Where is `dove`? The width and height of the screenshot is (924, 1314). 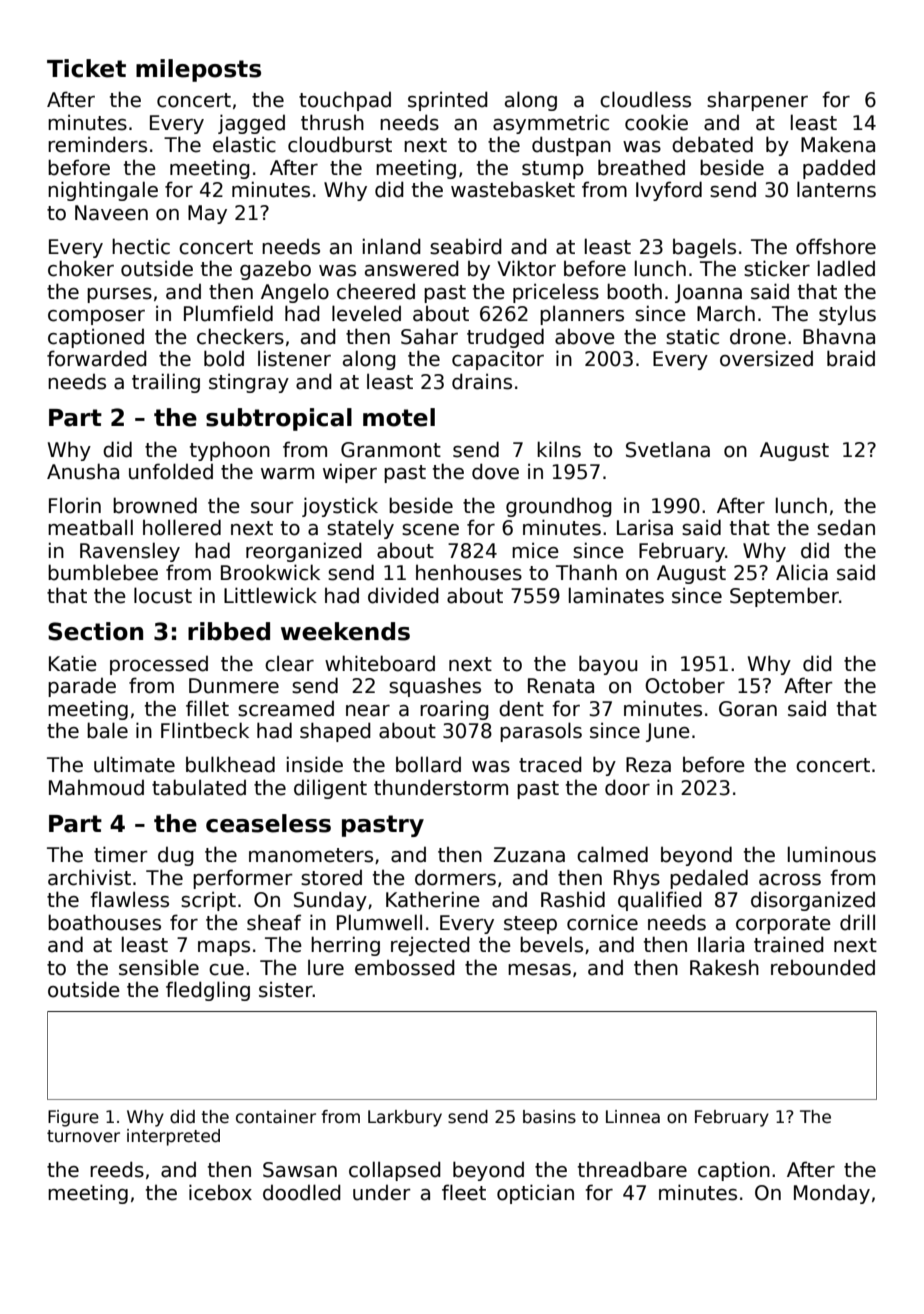 dove is located at coordinates (495, 471).
